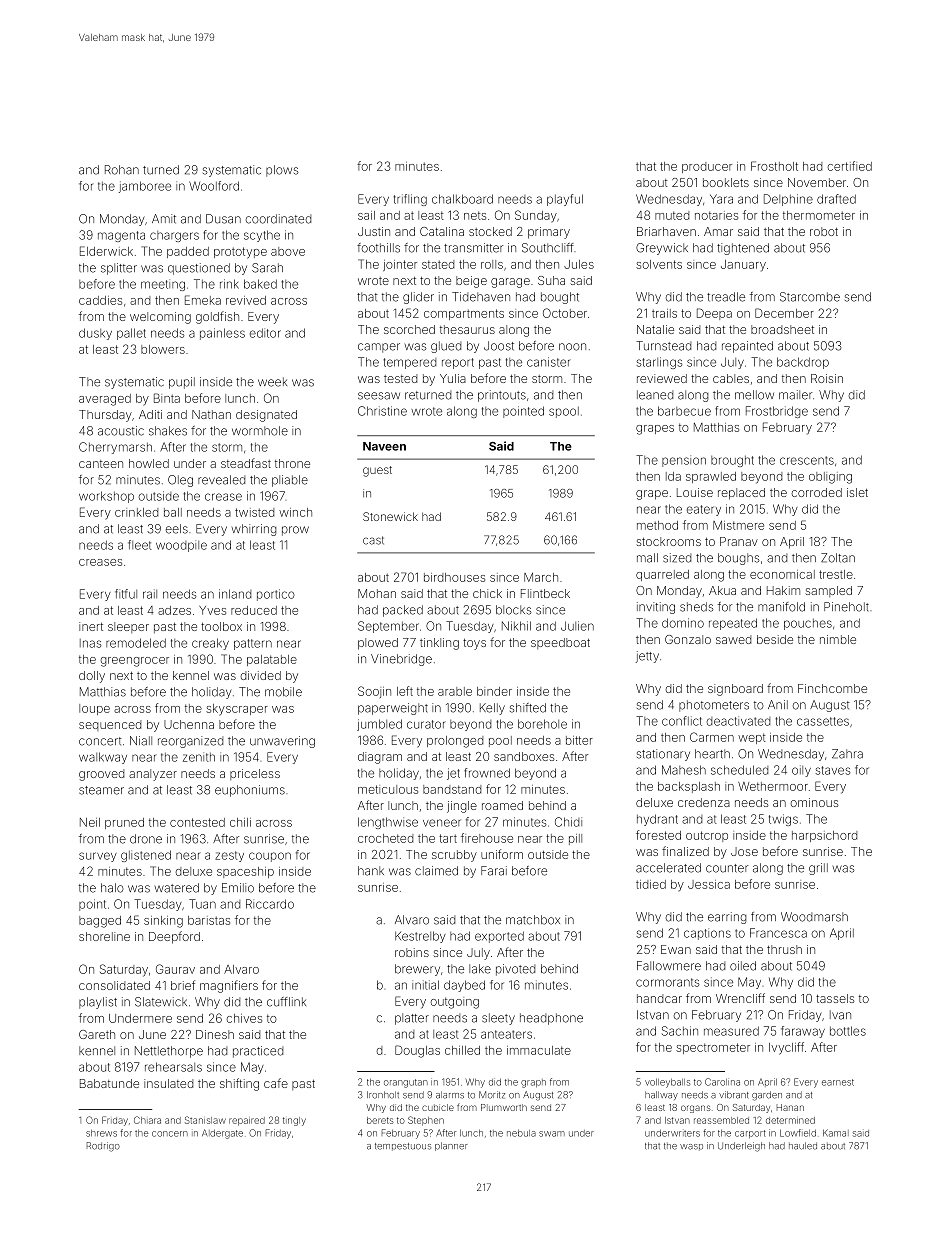  Describe the element at coordinates (212, 610) in the screenshot. I see `Yves` at that location.
